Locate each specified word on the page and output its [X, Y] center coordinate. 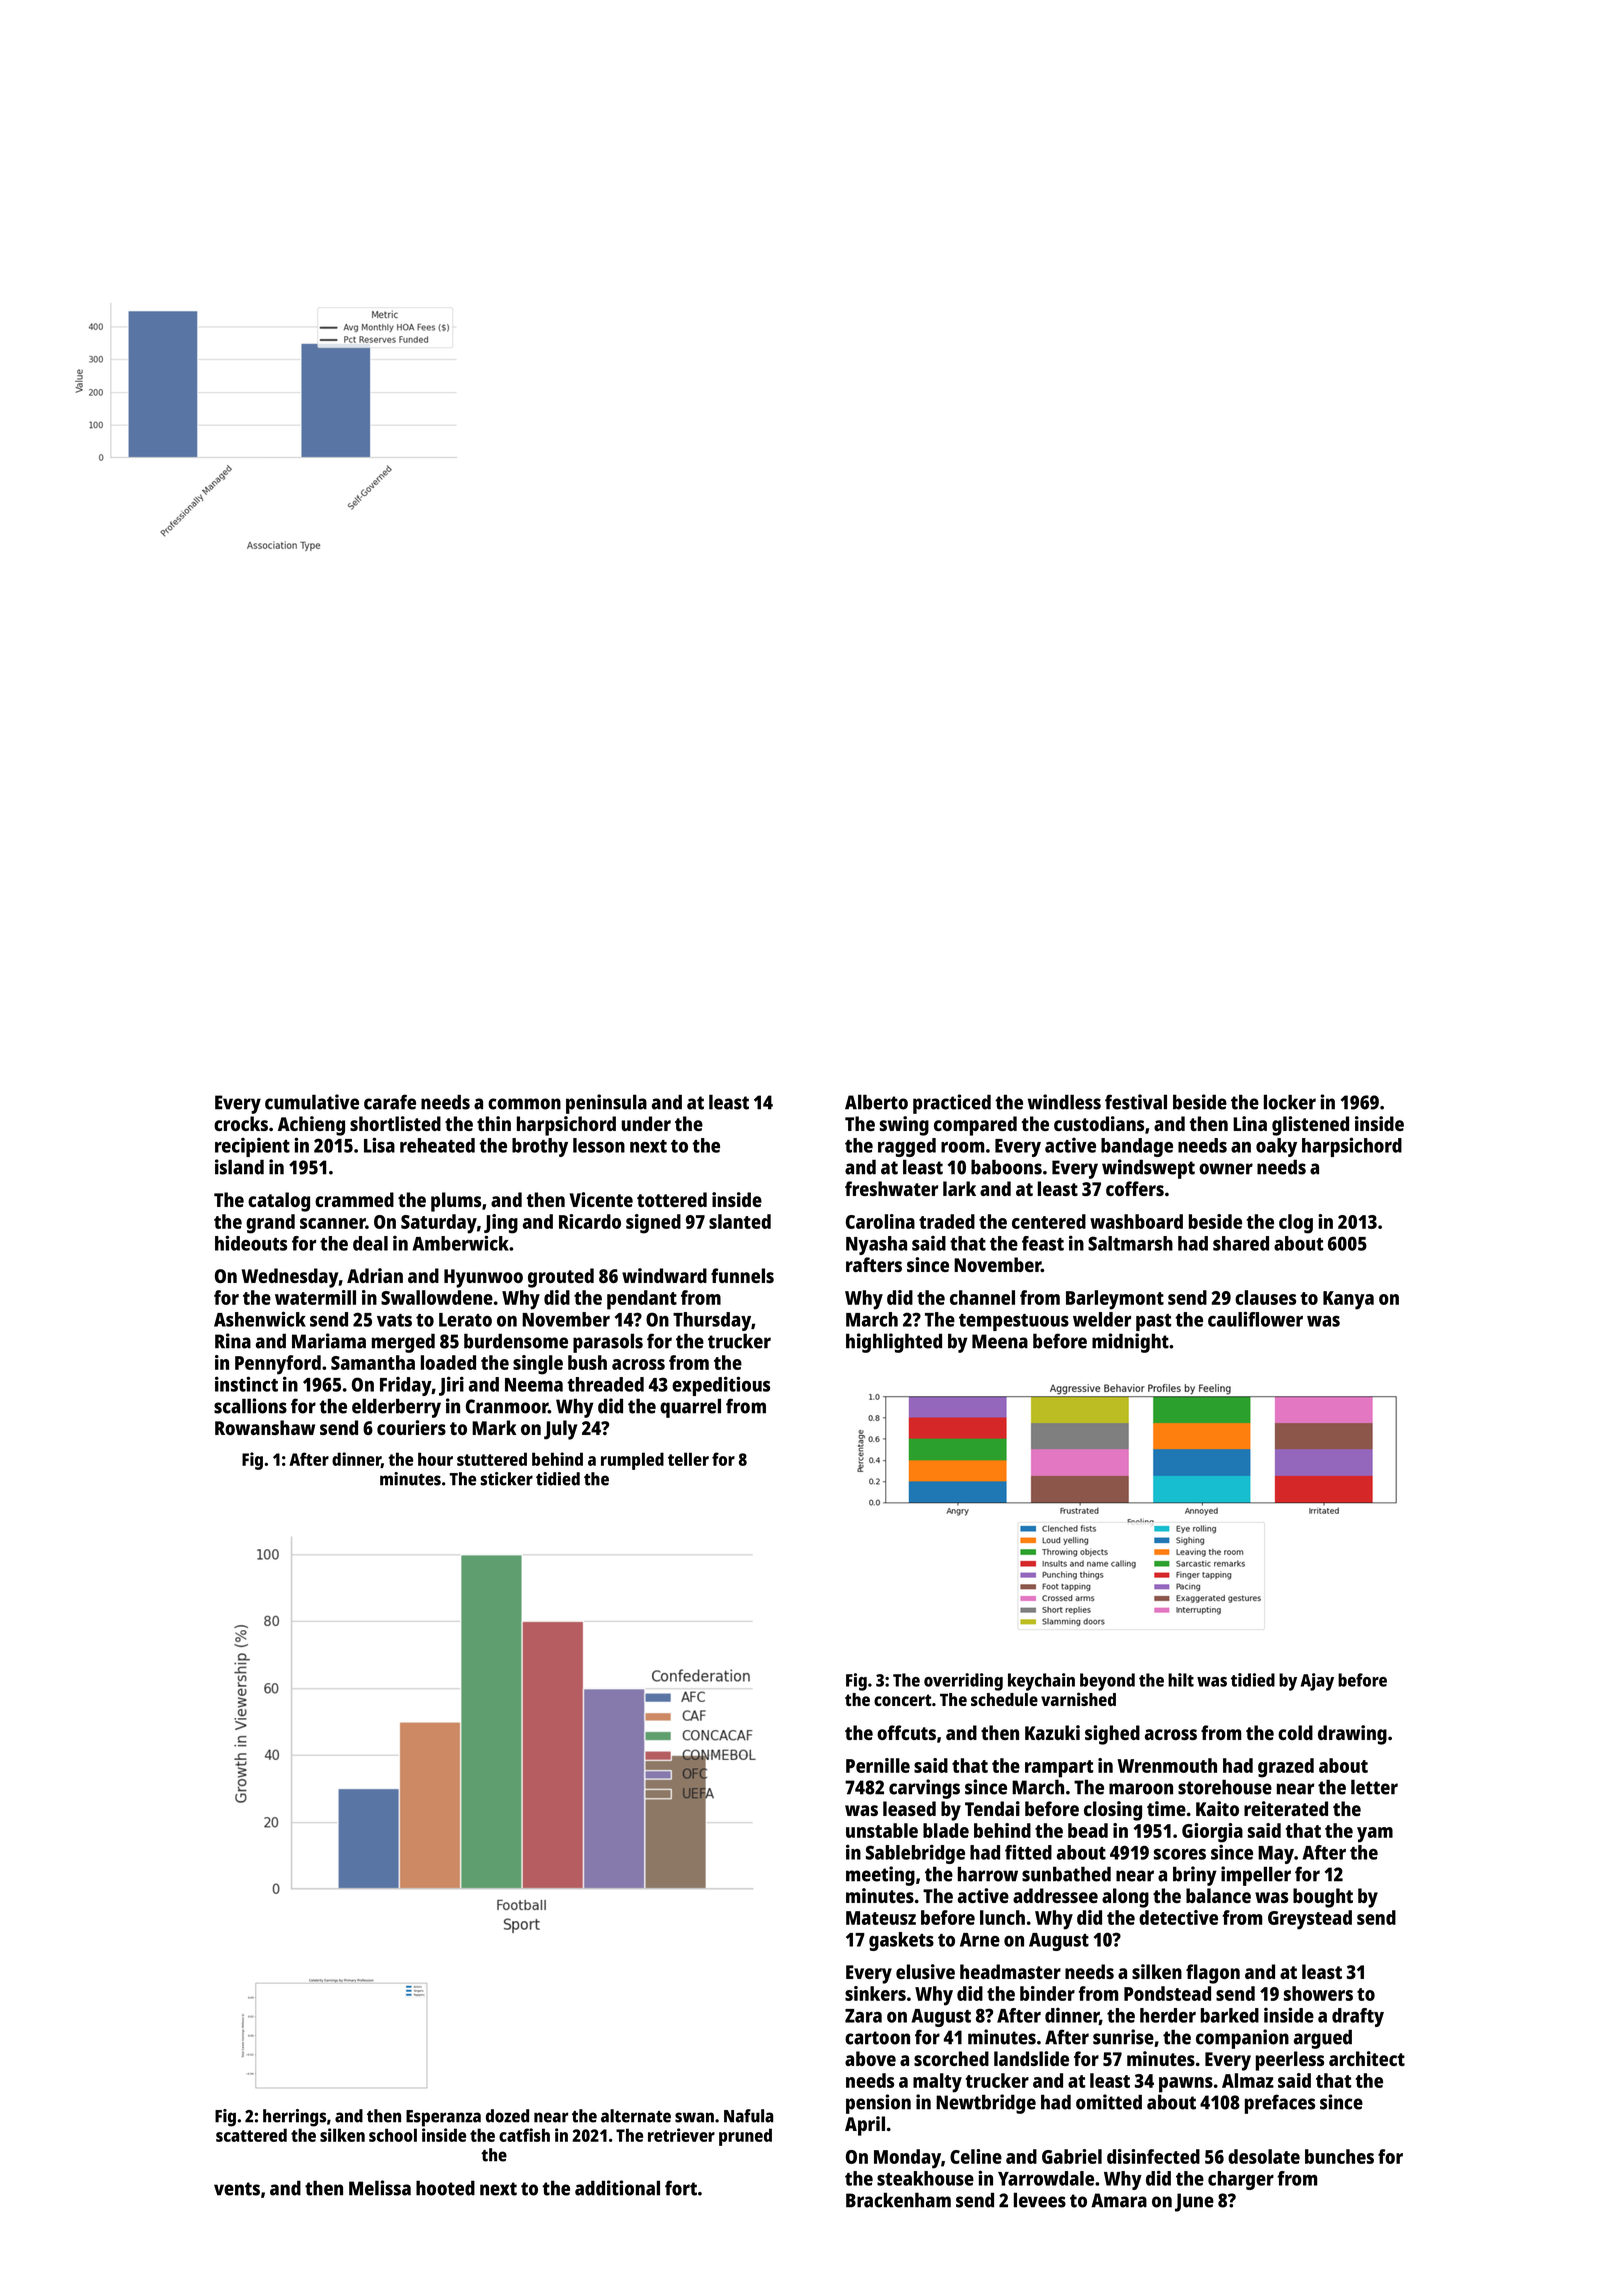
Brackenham [898, 2200]
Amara [1119, 2200]
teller [688, 1459]
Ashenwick [260, 1319]
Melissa [380, 2188]
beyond [1107, 1682]
